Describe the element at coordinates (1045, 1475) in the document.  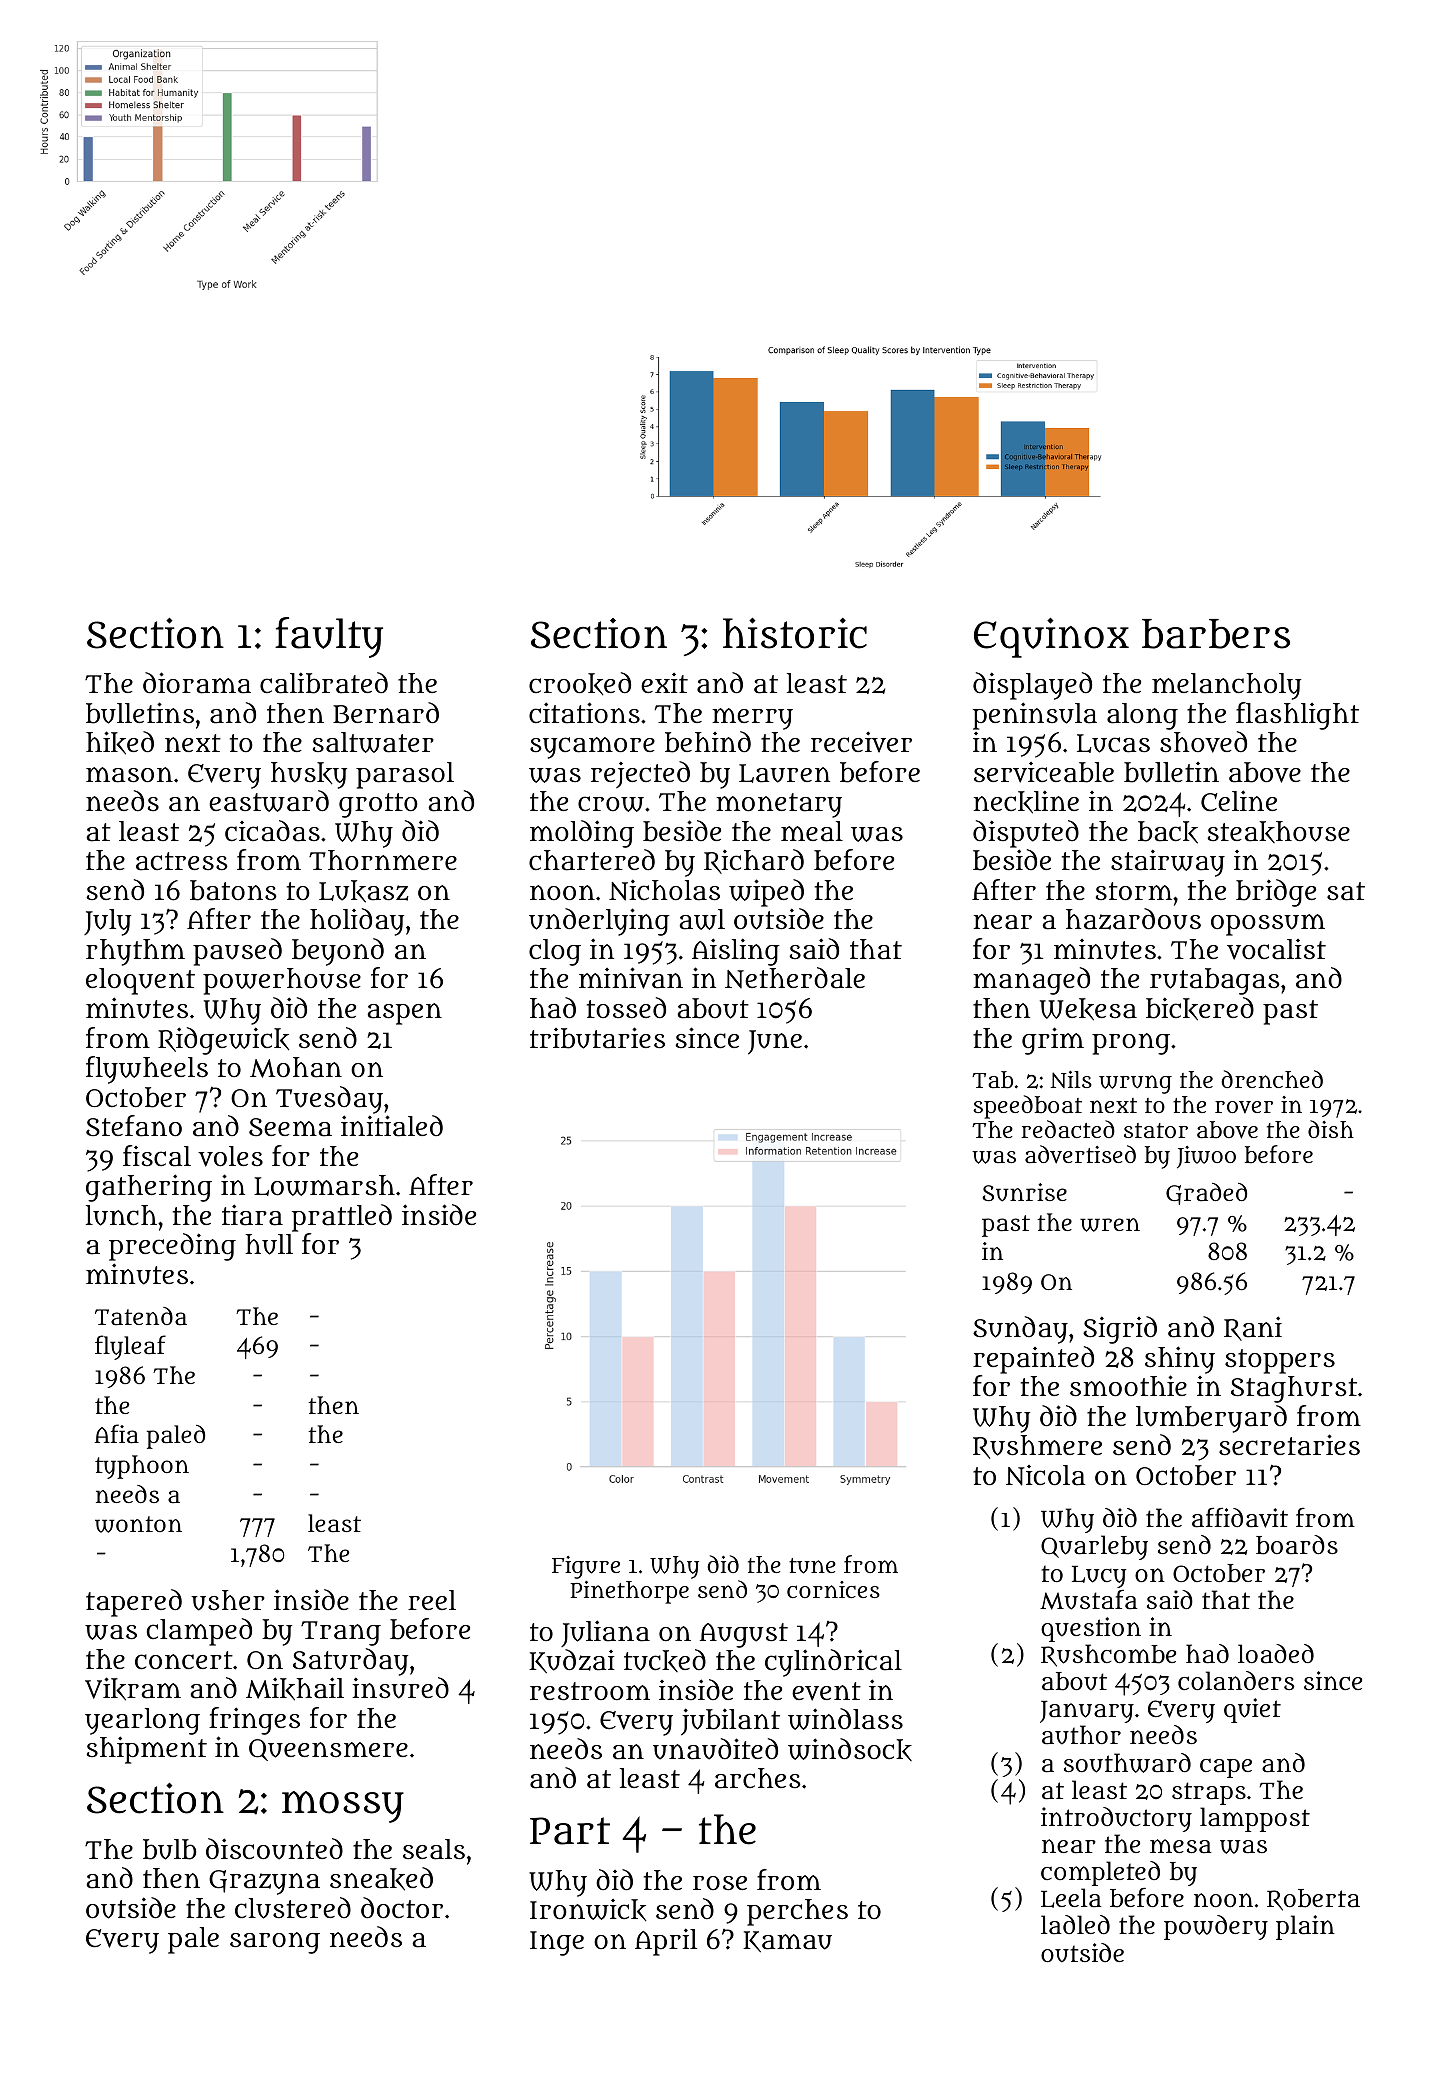
I see `Nicola` at that location.
